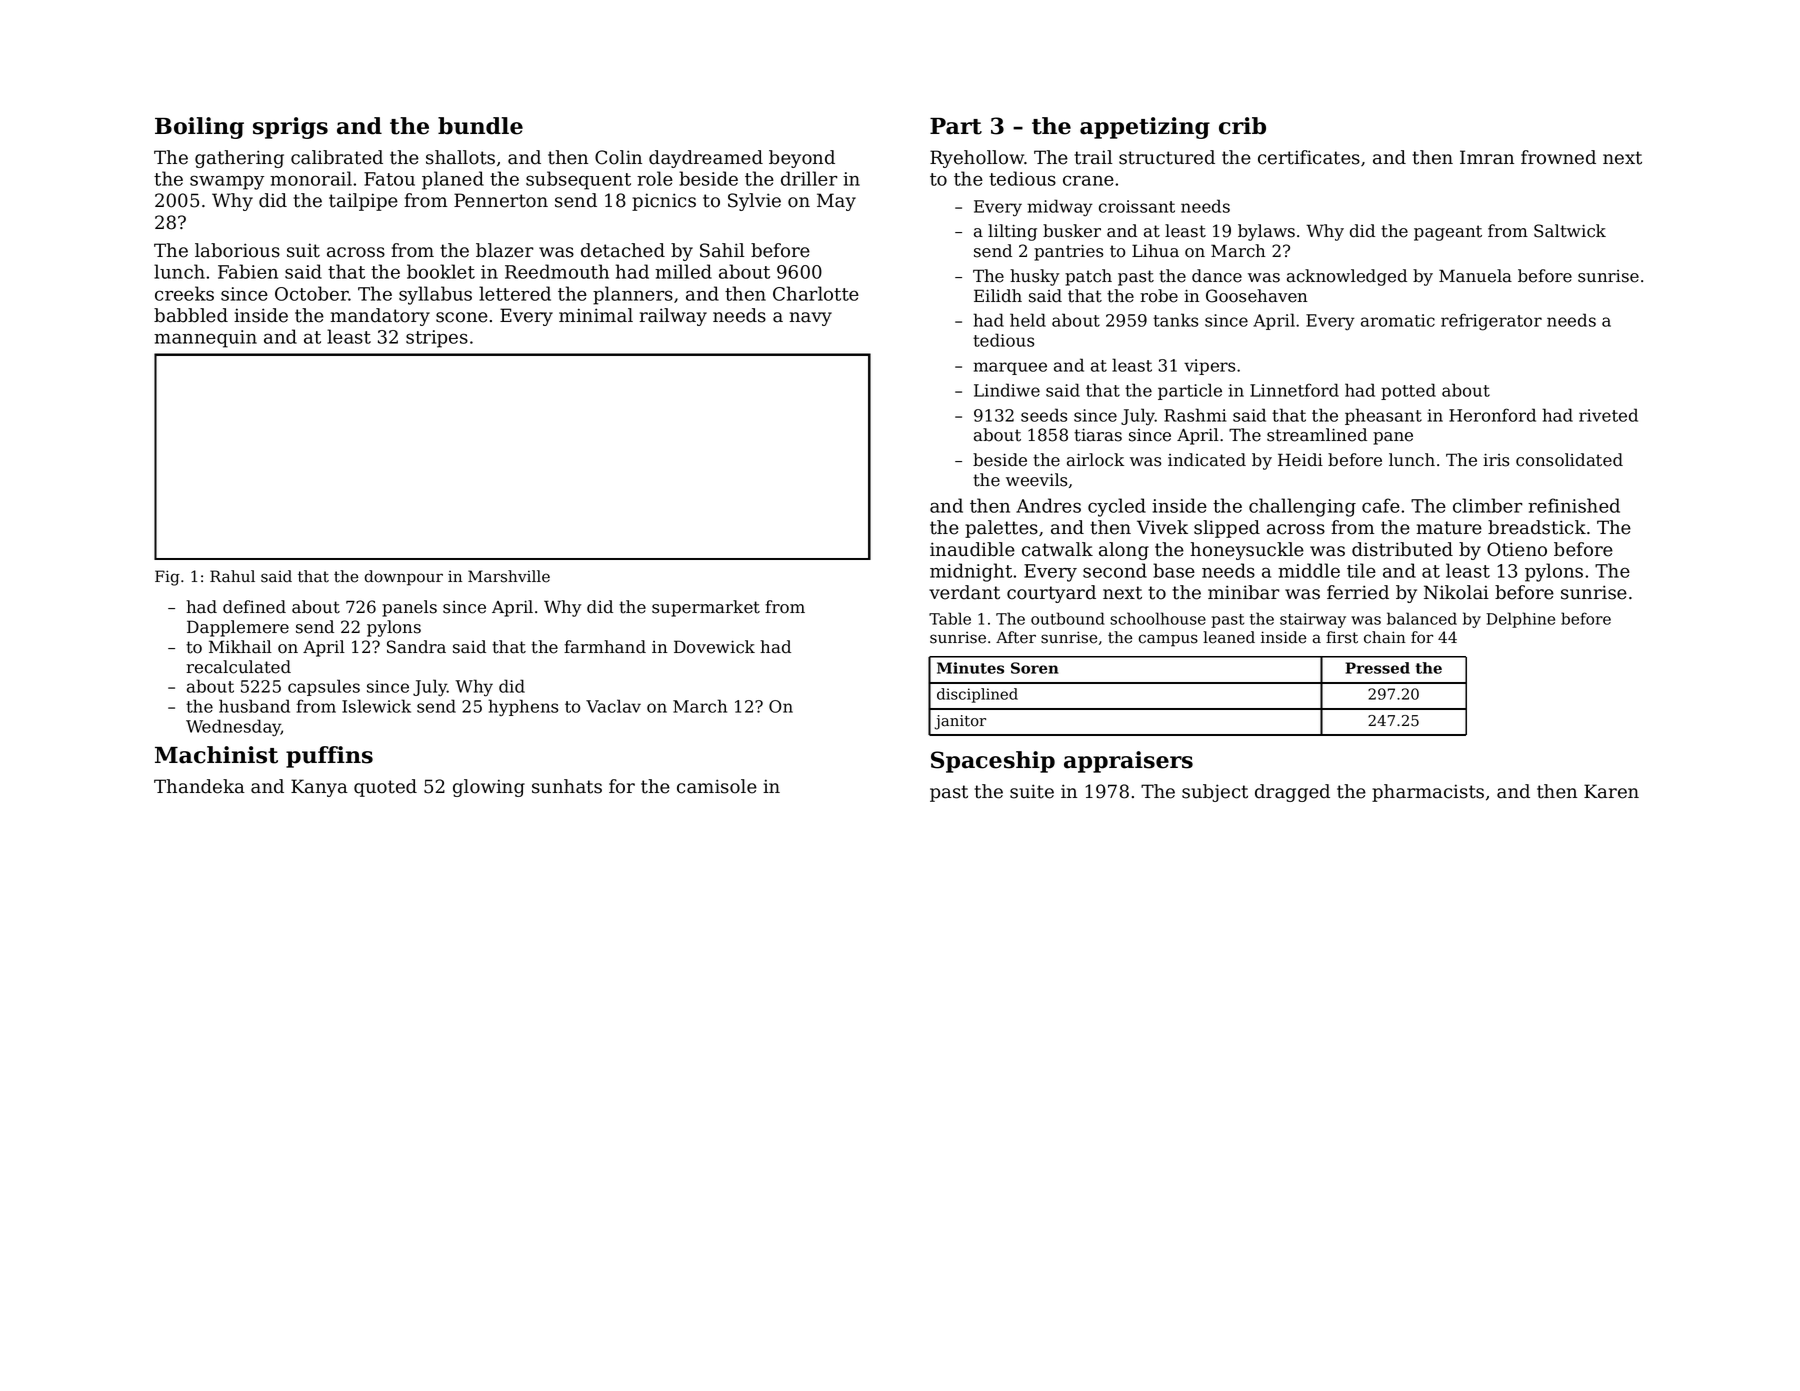  What do you see at coordinates (205, 339) in the document?
I see `mannequin` at bounding box center [205, 339].
